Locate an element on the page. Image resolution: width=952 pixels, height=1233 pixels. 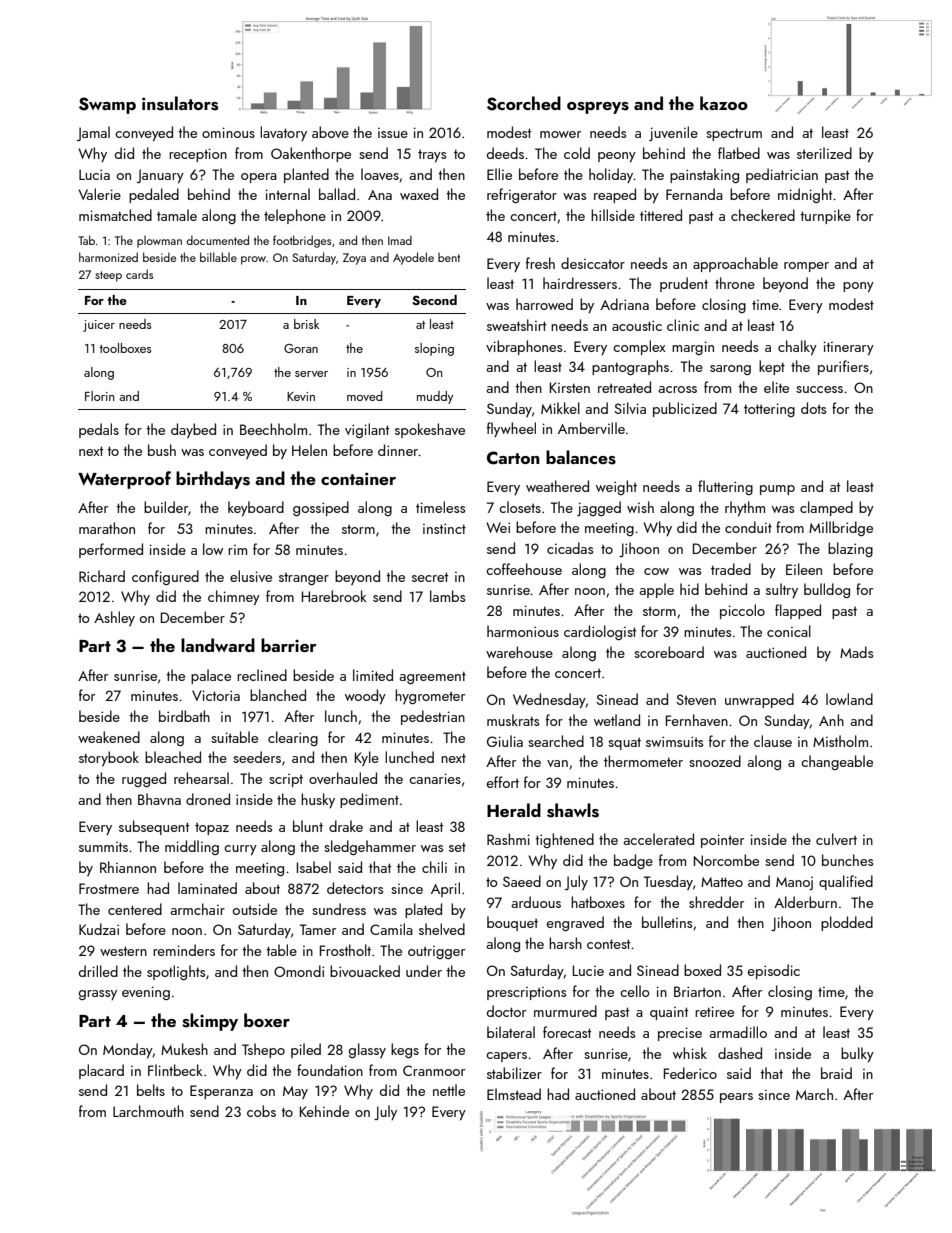
sterilized is located at coordinates (824, 153).
